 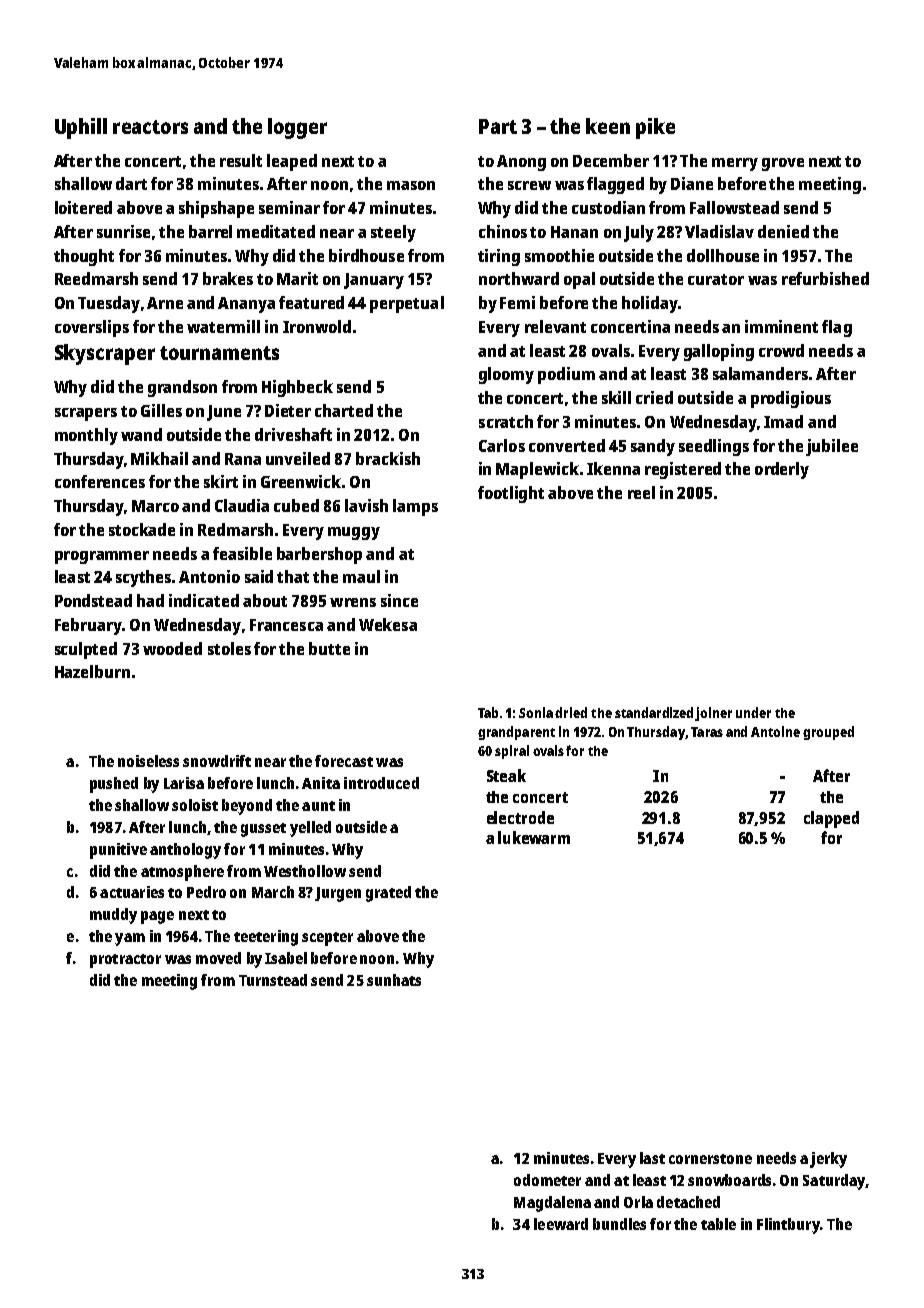 What do you see at coordinates (498, 126) in the screenshot?
I see `Part` at bounding box center [498, 126].
